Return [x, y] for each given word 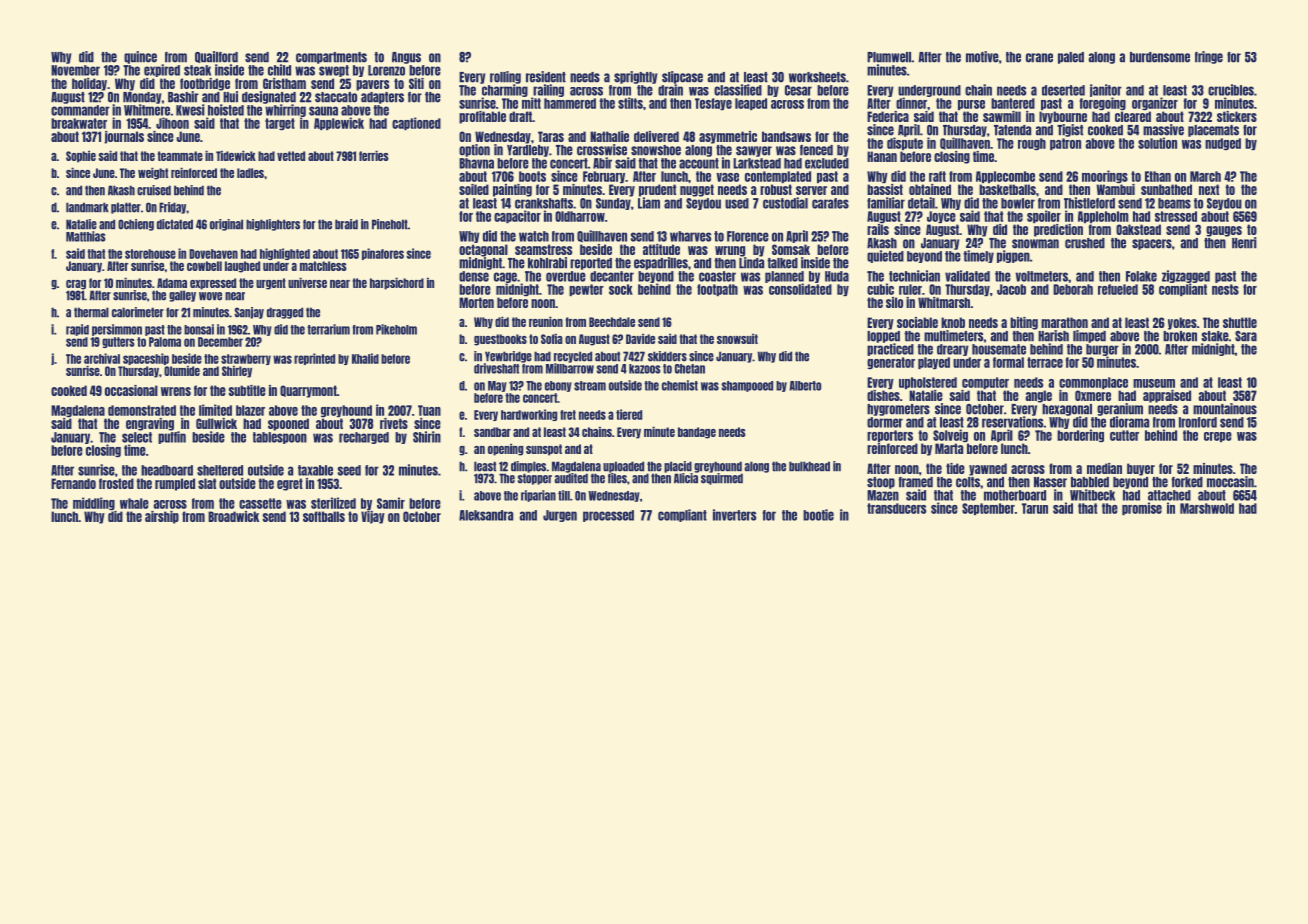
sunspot [544, 450]
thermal [91, 312]
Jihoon [172, 123]
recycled [573, 357]
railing [548, 90]
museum [1154, 383]
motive [982, 57]
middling [94, 504]
